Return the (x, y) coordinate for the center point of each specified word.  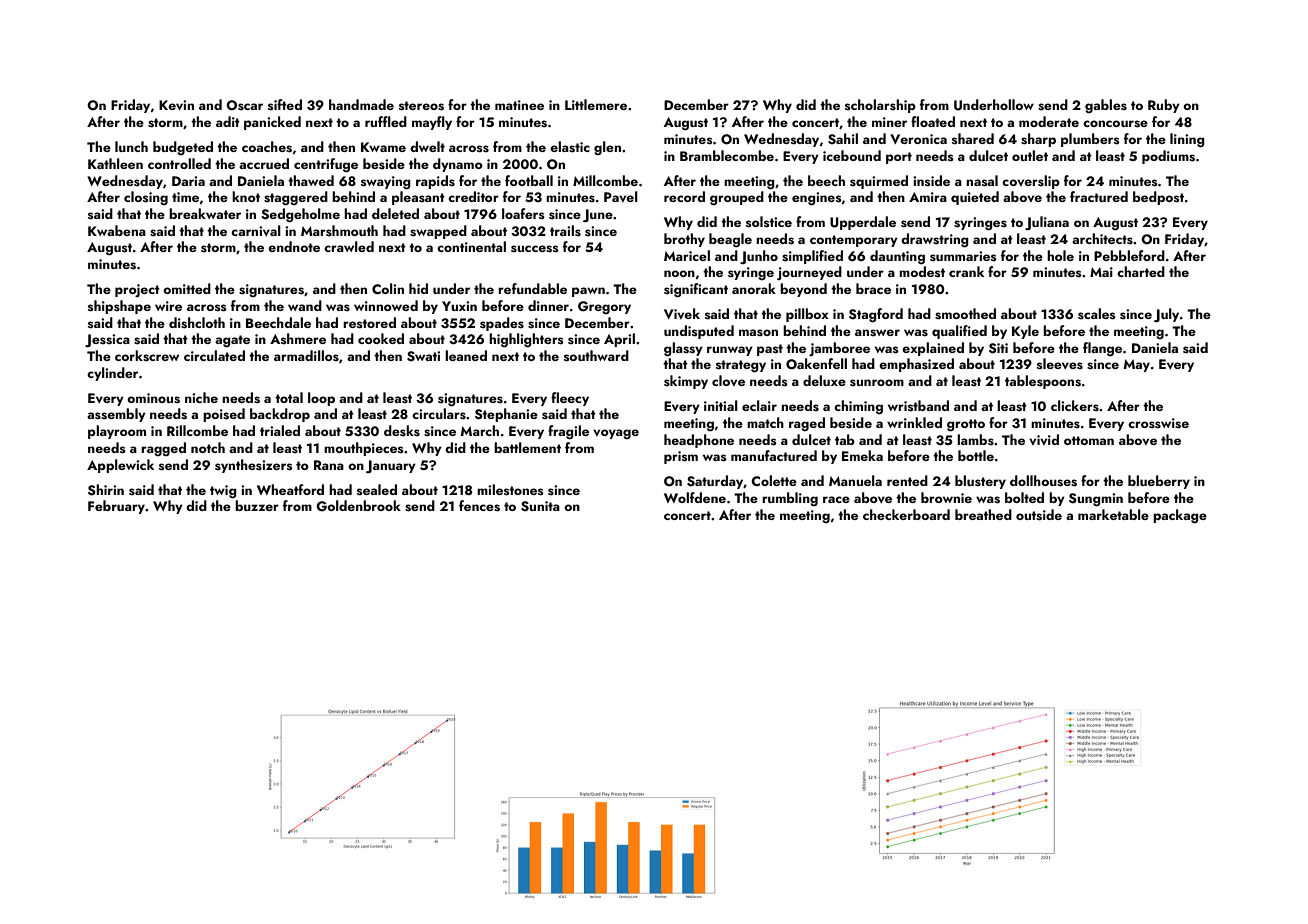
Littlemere (596, 104)
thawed (311, 180)
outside (1039, 515)
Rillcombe (197, 430)
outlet (1030, 155)
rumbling (790, 499)
